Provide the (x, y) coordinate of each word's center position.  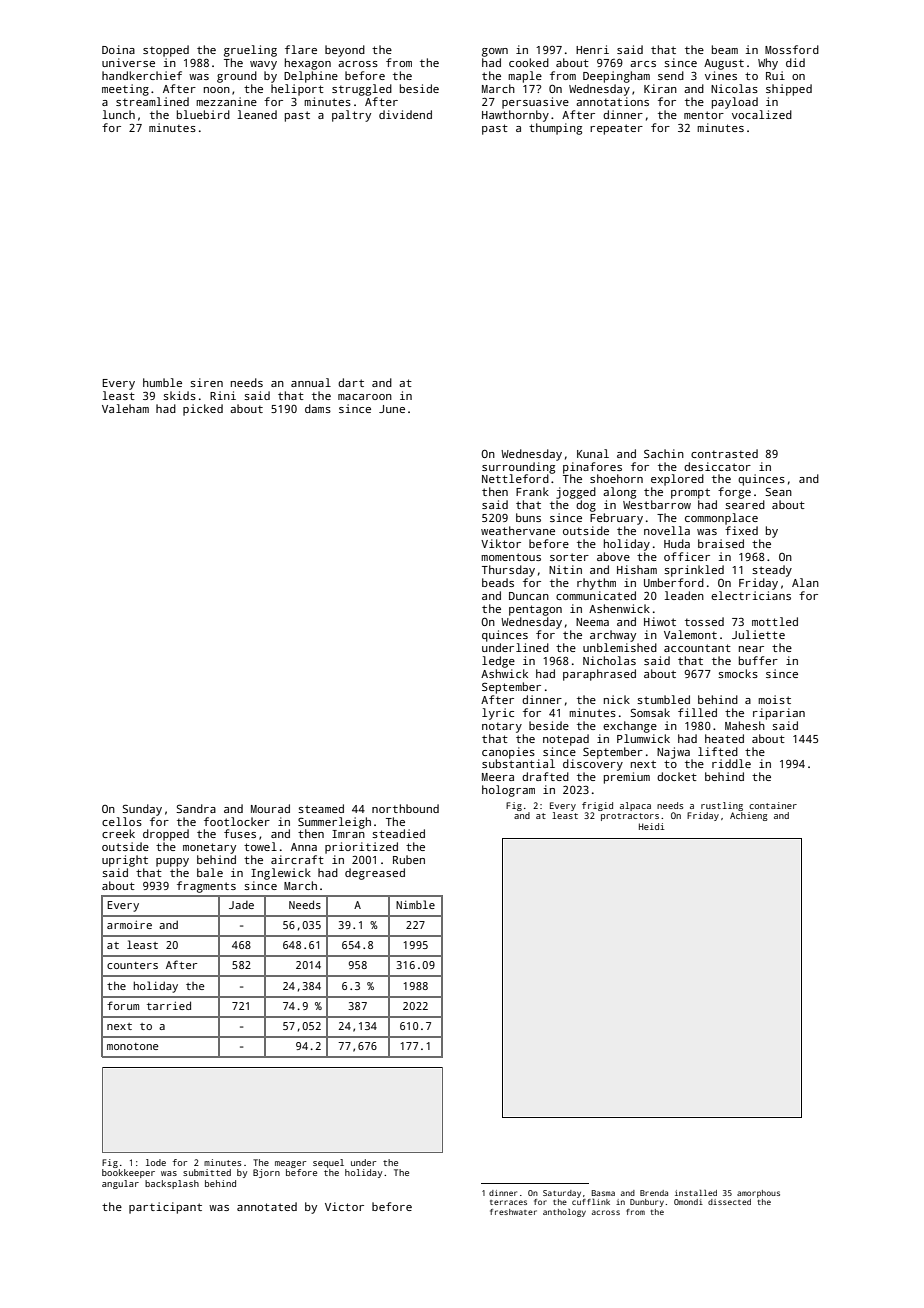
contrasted (724, 453)
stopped (166, 51)
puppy (172, 862)
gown (495, 52)
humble (162, 382)
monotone (133, 1046)
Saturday (562, 1194)
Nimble (415, 904)
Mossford (792, 49)
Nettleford (515, 478)
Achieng (749, 816)
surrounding (518, 468)
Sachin (664, 453)
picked (203, 410)
